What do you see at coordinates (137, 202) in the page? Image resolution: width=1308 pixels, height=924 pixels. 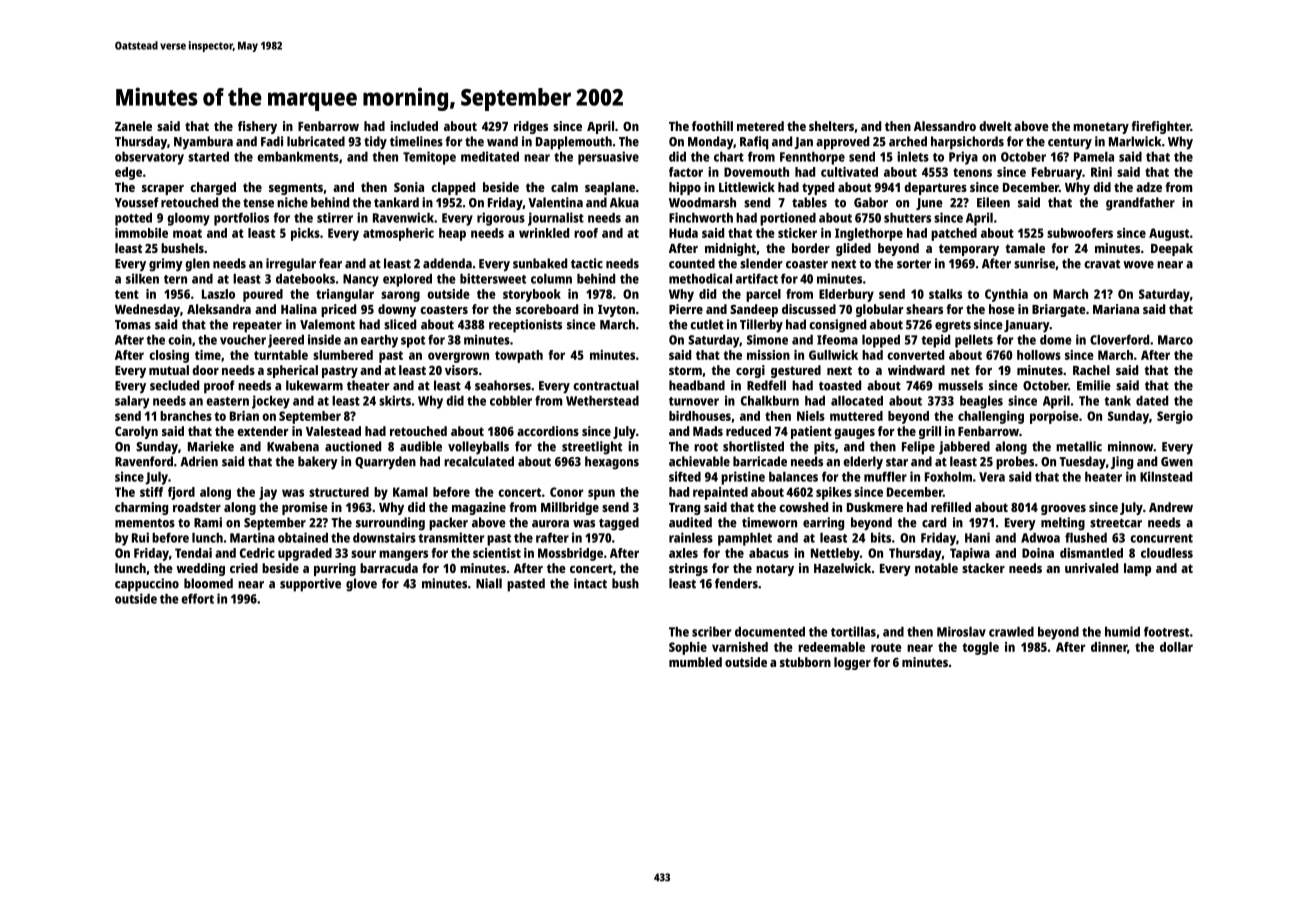 I see `Youssef` at bounding box center [137, 202].
